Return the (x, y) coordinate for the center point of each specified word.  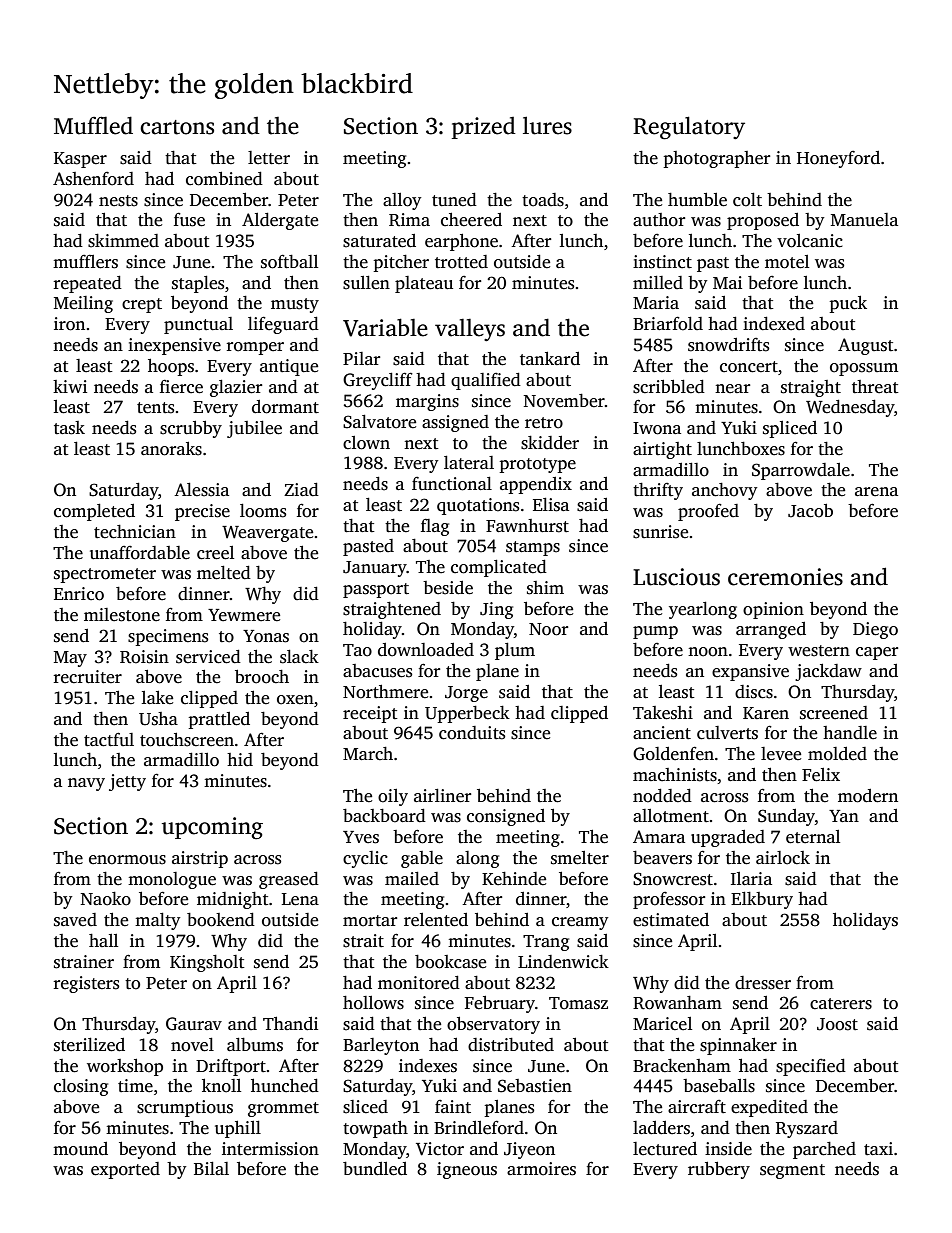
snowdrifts (728, 345)
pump (655, 632)
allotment (671, 816)
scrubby (191, 429)
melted (224, 573)
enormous (127, 860)
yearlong (703, 610)
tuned (454, 200)
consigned (506, 817)
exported (125, 1170)
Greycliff (378, 381)
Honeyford (838, 159)
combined (224, 179)
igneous (467, 1170)
